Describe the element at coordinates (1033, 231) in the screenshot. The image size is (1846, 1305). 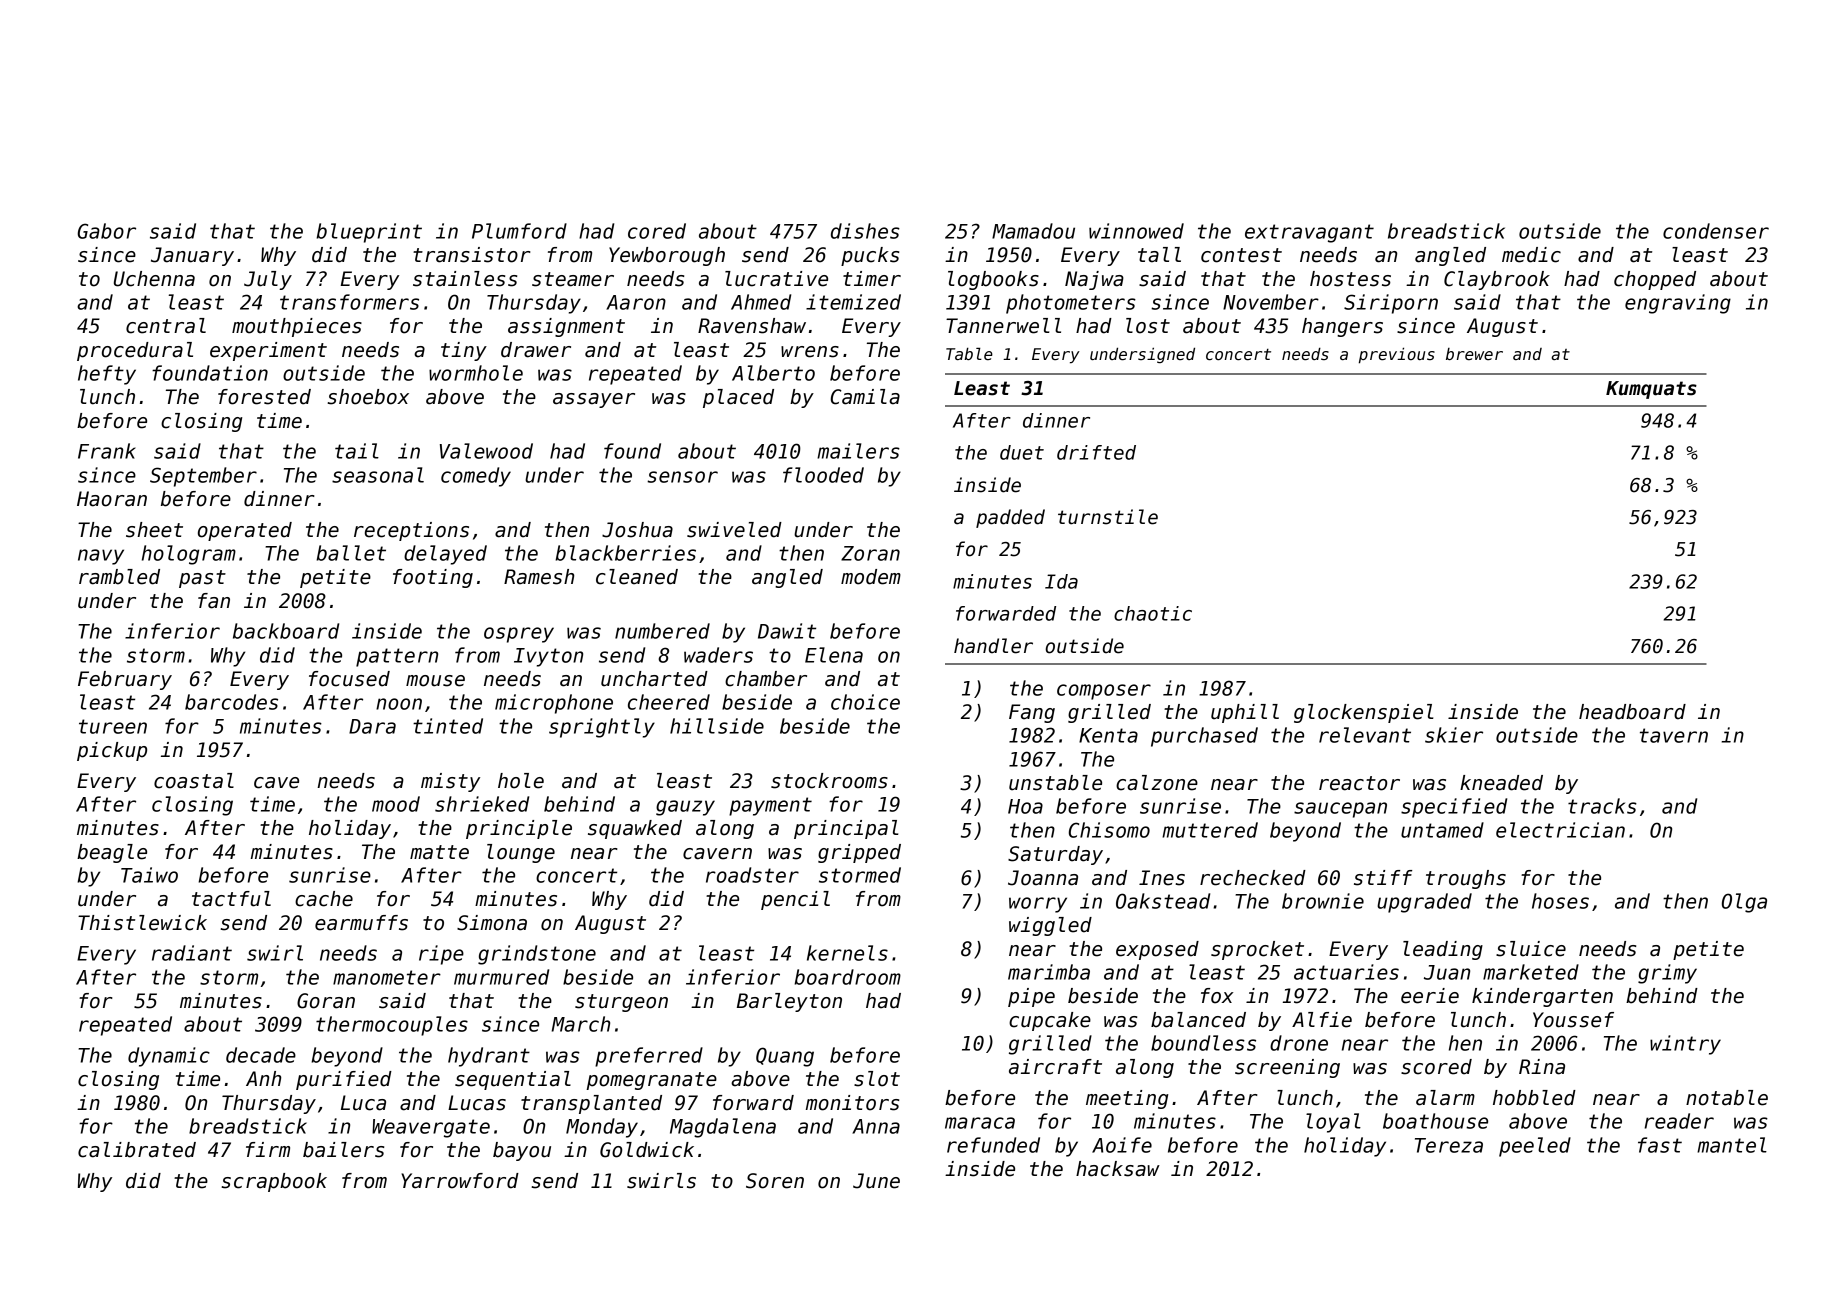
I see `Mamadou` at that location.
